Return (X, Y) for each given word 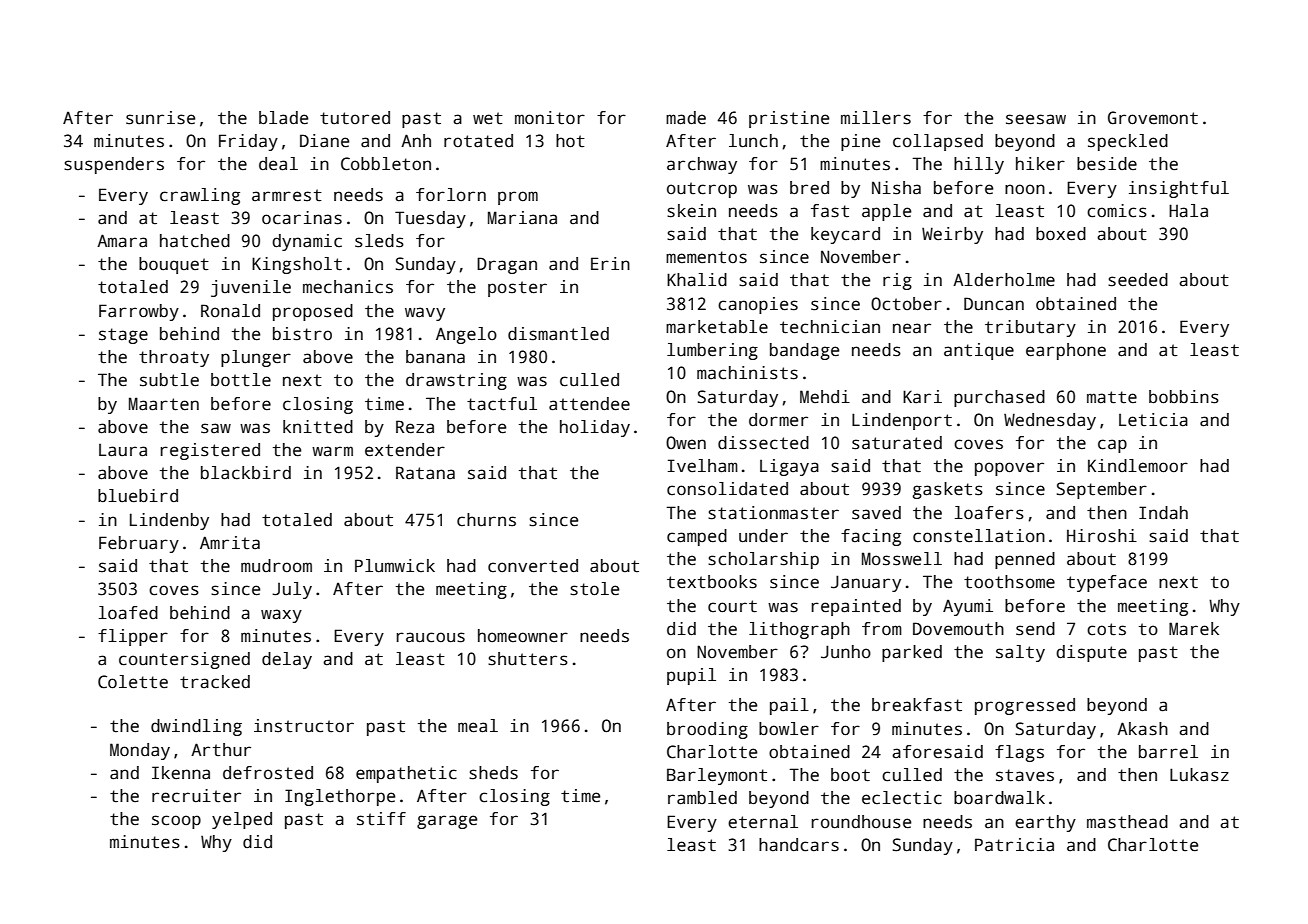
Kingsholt (297, 265)
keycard (845, 235)
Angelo (466, 335)
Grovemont (1153, 118)
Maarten (164, 404)
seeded (1138, 280)
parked (912, 653)
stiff (381, 819)
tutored (355, 118)
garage (447, 822)
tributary (1030, 328)
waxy (281, 616)
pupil (691, 676)
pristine (789, 119)
